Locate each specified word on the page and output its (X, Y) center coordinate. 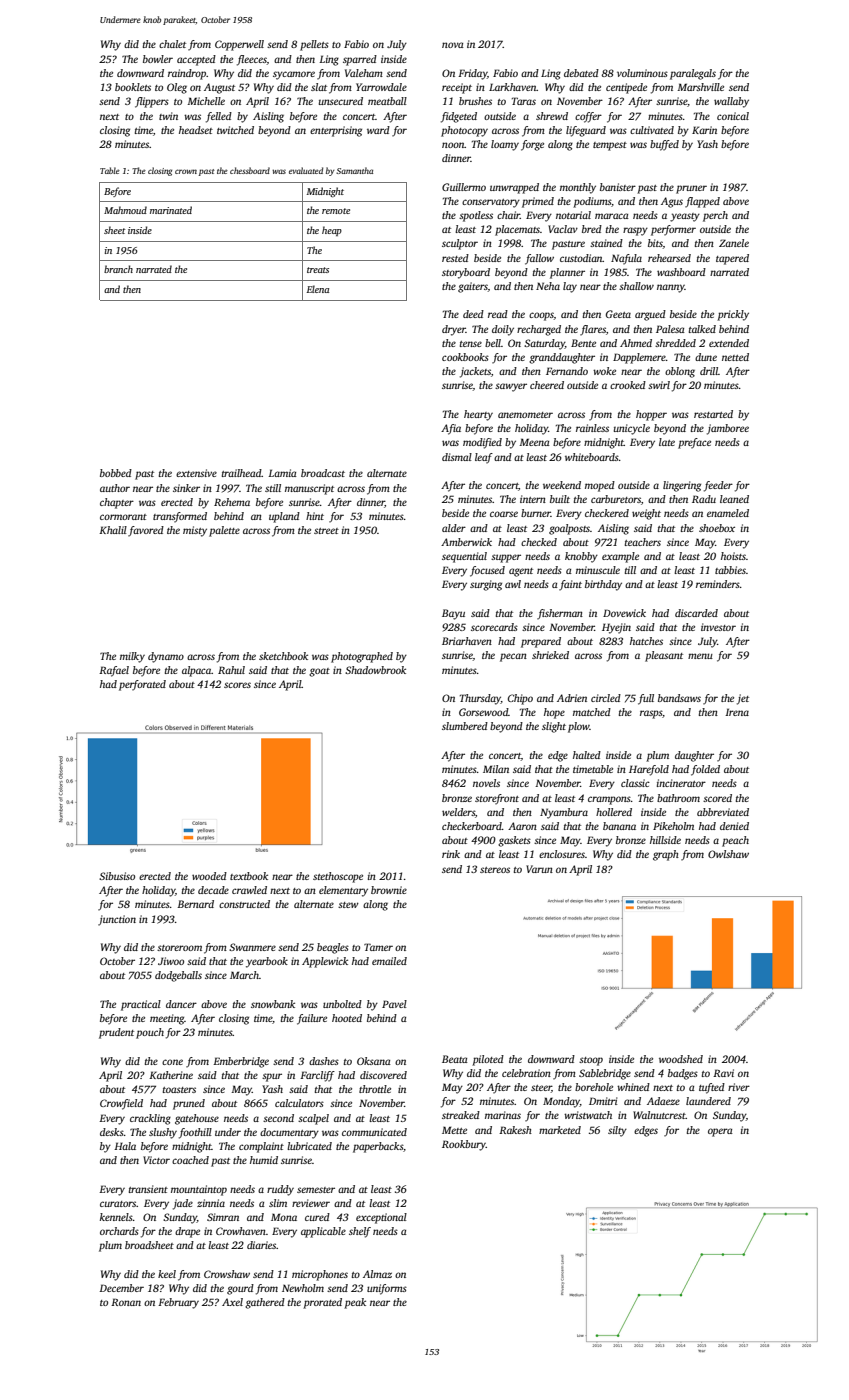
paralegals (693, 74)
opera (720, 1132)
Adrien (572, 698)
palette (224, 531)
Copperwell (239, 45)
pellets (314, 45)
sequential (464, 557)
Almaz (377, 1274)
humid (264, 1160)
